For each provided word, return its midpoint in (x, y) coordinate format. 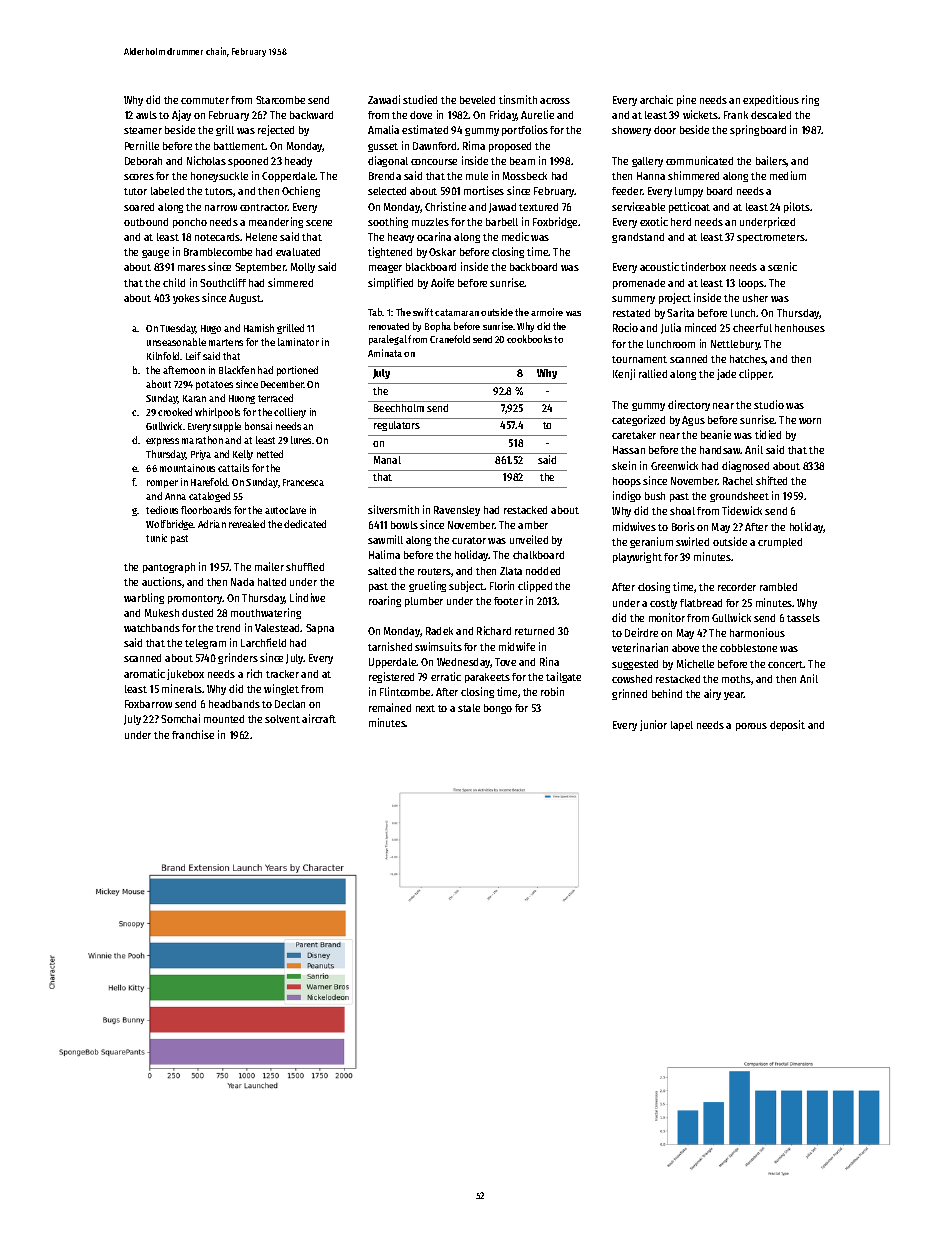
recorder (737, 587)
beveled (477, 100)
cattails (233, 468)
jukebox (185, 674)
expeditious (771, 100)
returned (534, 631)
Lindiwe (307, 597)
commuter (205, 100)
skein (624, 465)
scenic (782, 266)
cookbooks (529, 339)
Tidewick (742, 510)
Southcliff (223, 282)
